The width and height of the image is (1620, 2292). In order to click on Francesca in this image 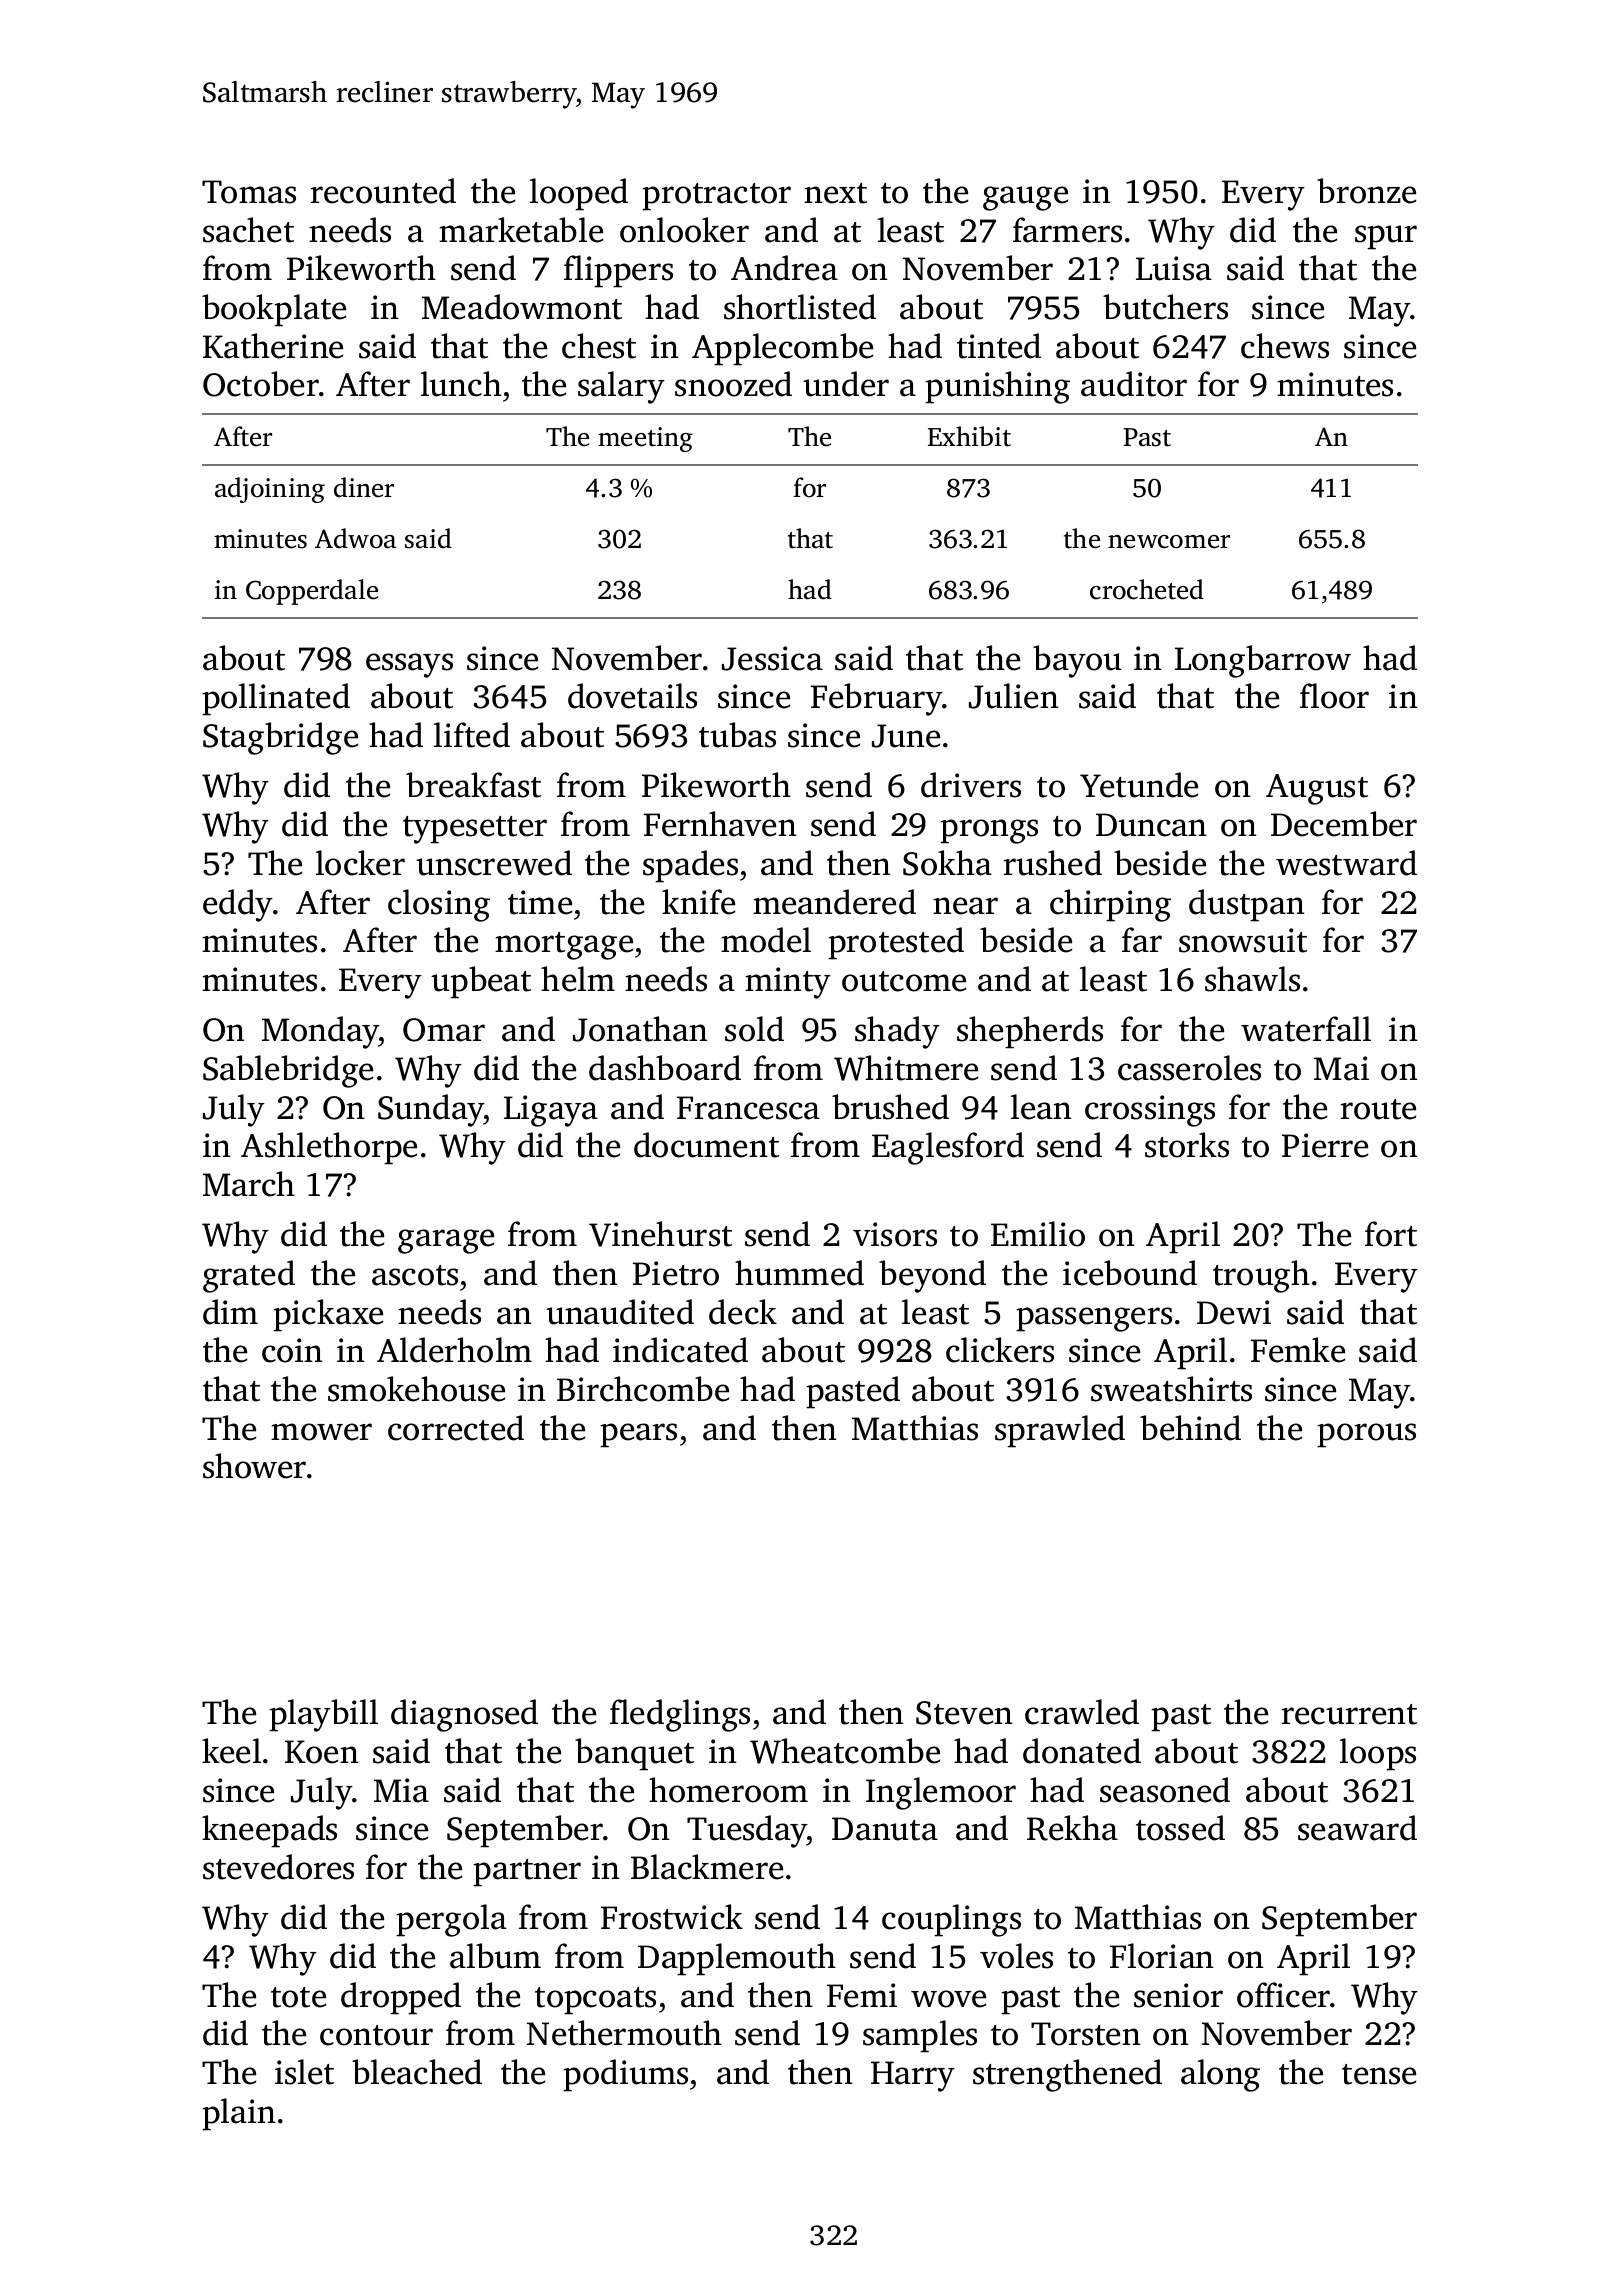, I will do `click(748, 1108)`.
